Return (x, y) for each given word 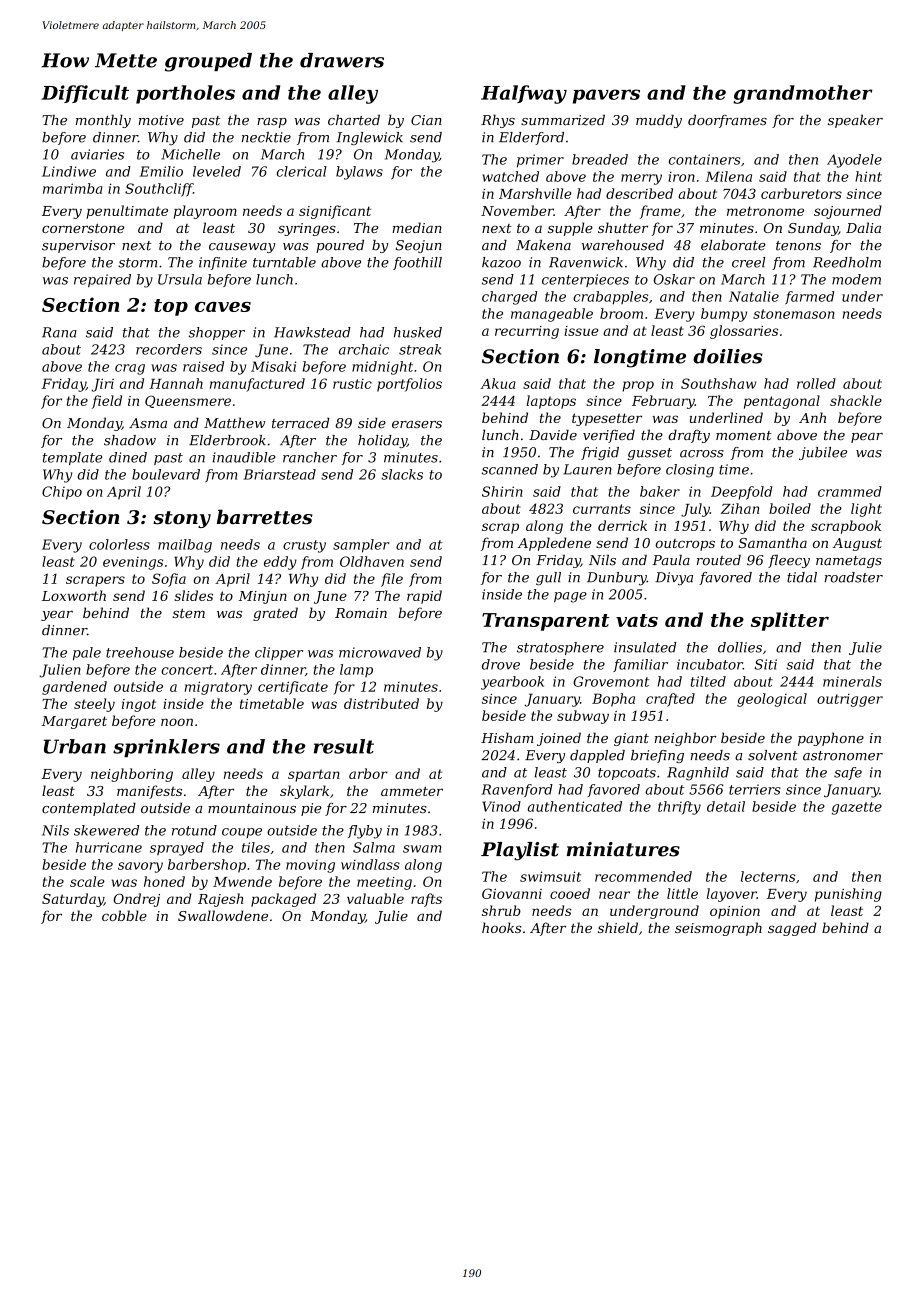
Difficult (85, 94)
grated (275, 614)
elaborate (733, 245)
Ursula (180, 279)
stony (182, 519)
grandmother (802, 94)
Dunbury (617, 578)
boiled (790, 508)
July (695, 510)
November (517, 210)
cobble (124, 915)
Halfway (524, 94)
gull (548, 578)
